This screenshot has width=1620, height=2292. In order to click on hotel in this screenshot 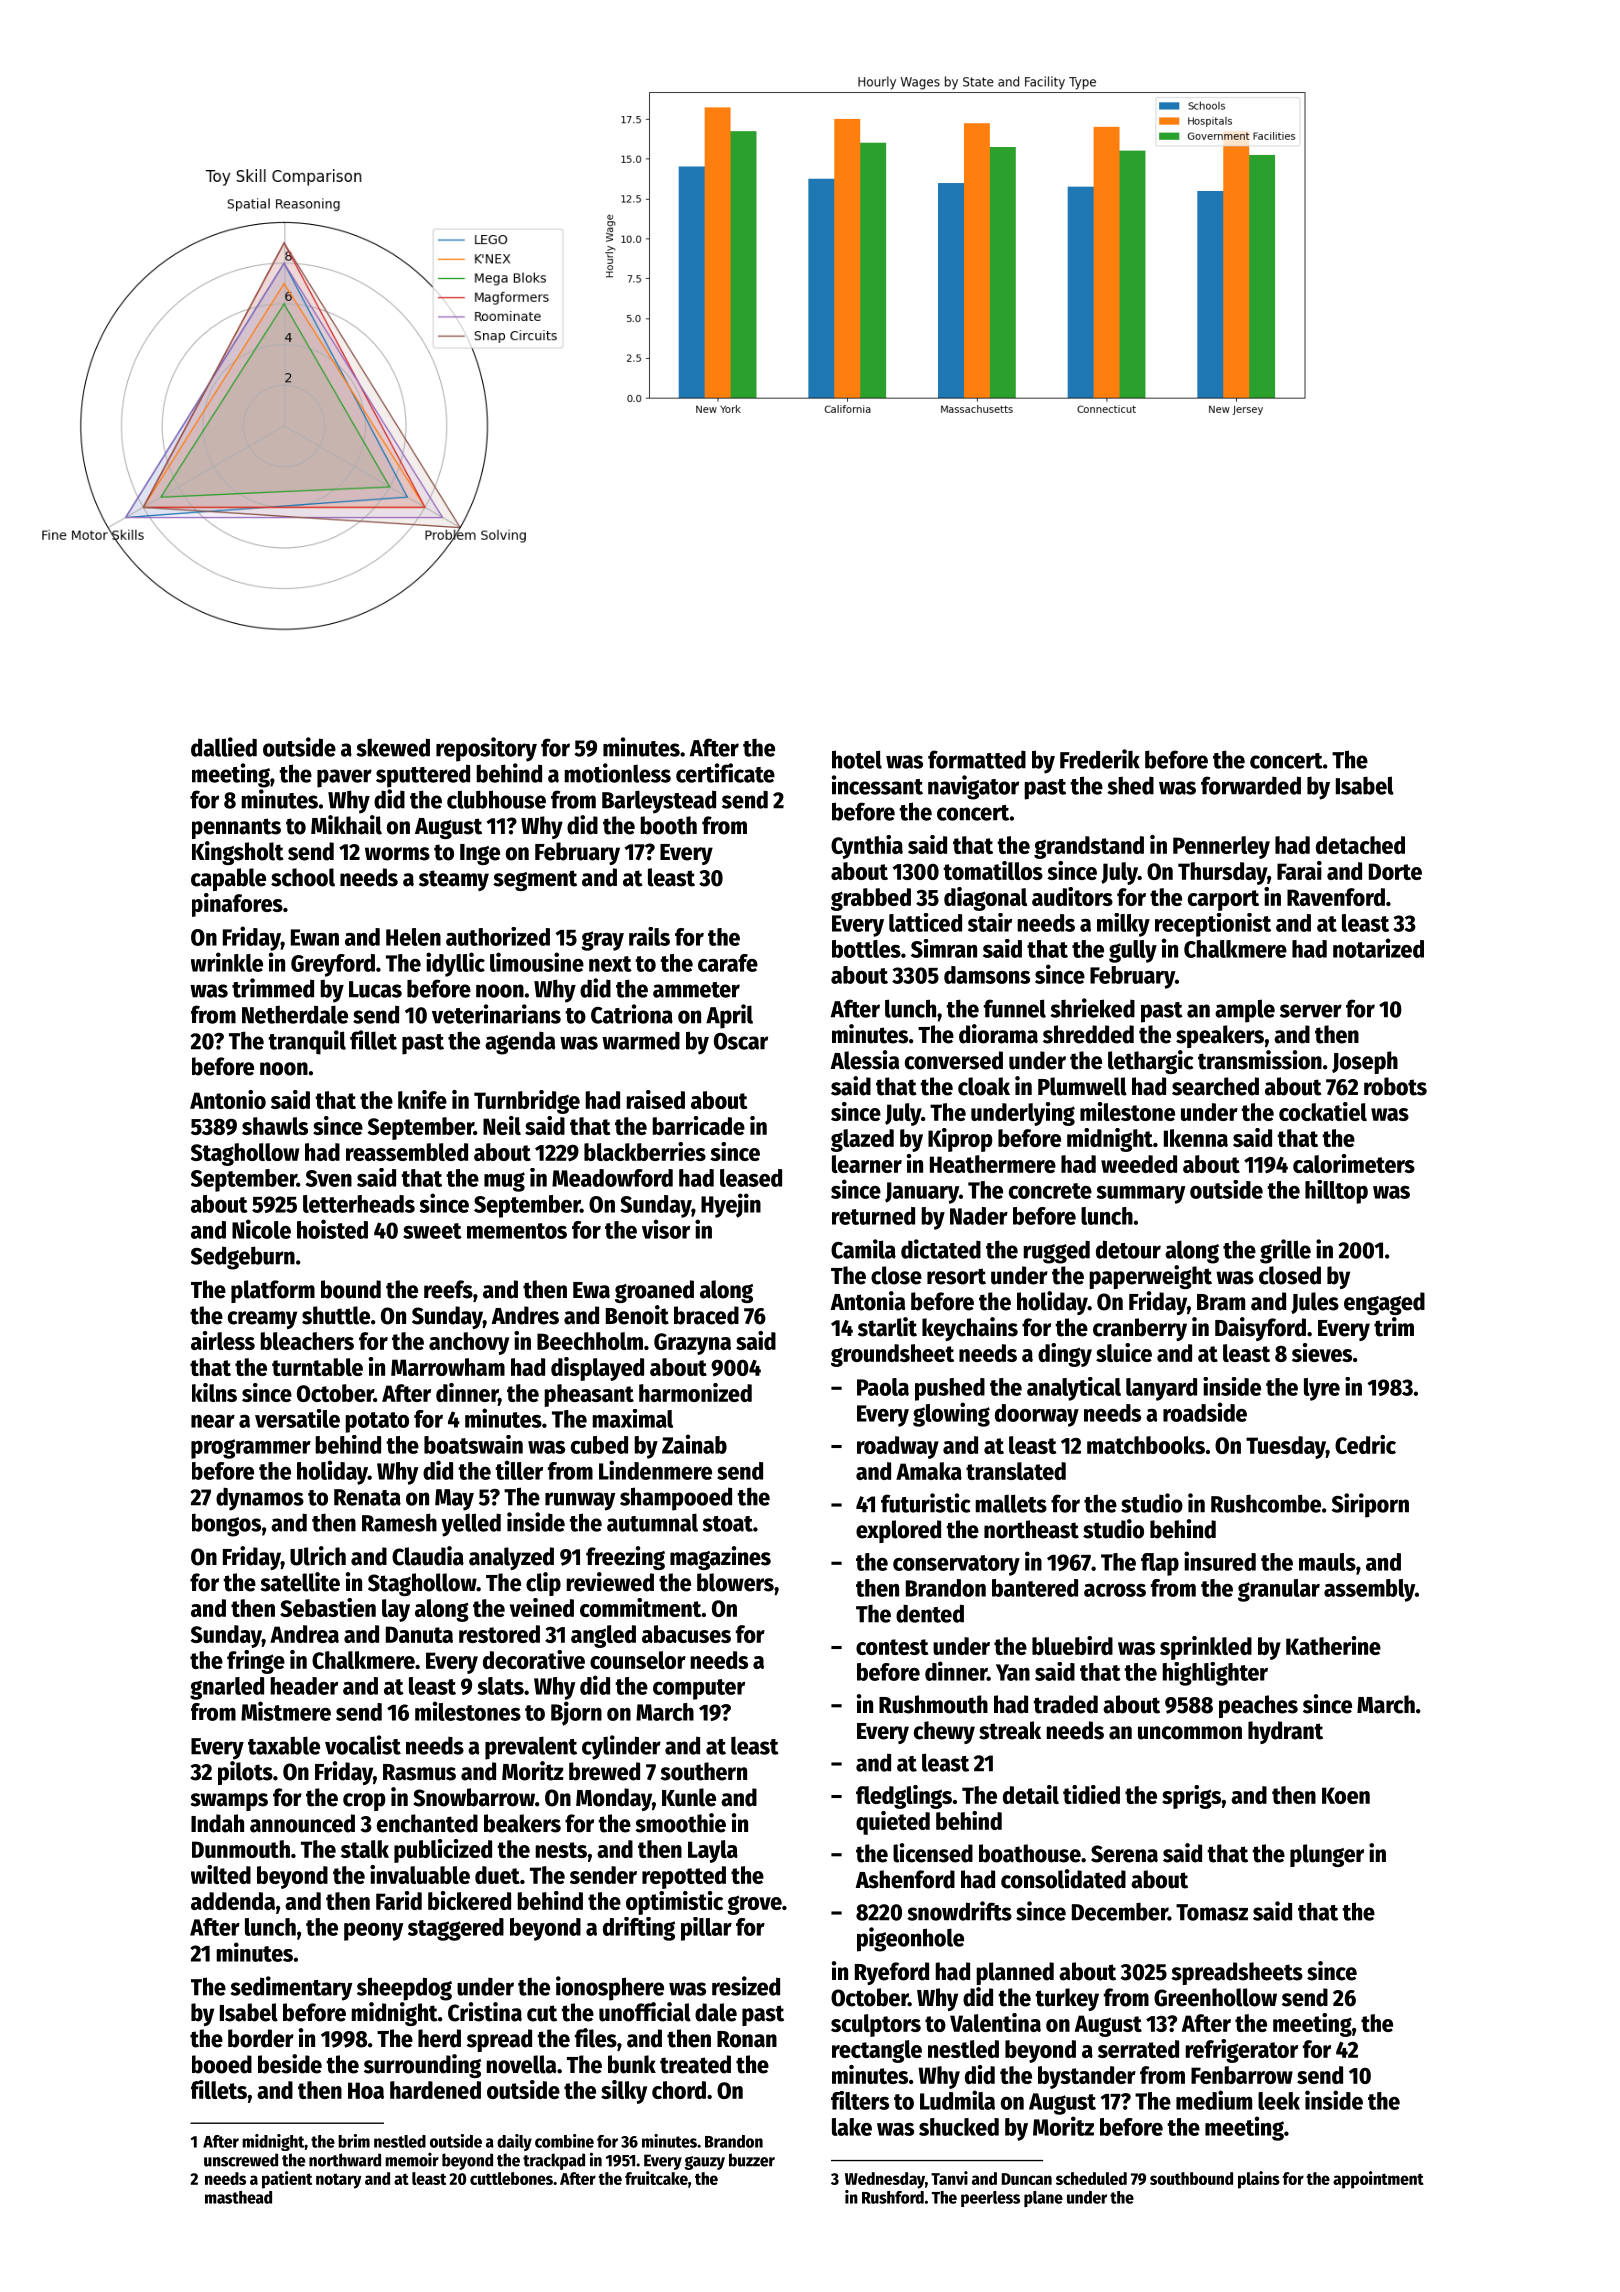, I will do `click(857, 759)`.
